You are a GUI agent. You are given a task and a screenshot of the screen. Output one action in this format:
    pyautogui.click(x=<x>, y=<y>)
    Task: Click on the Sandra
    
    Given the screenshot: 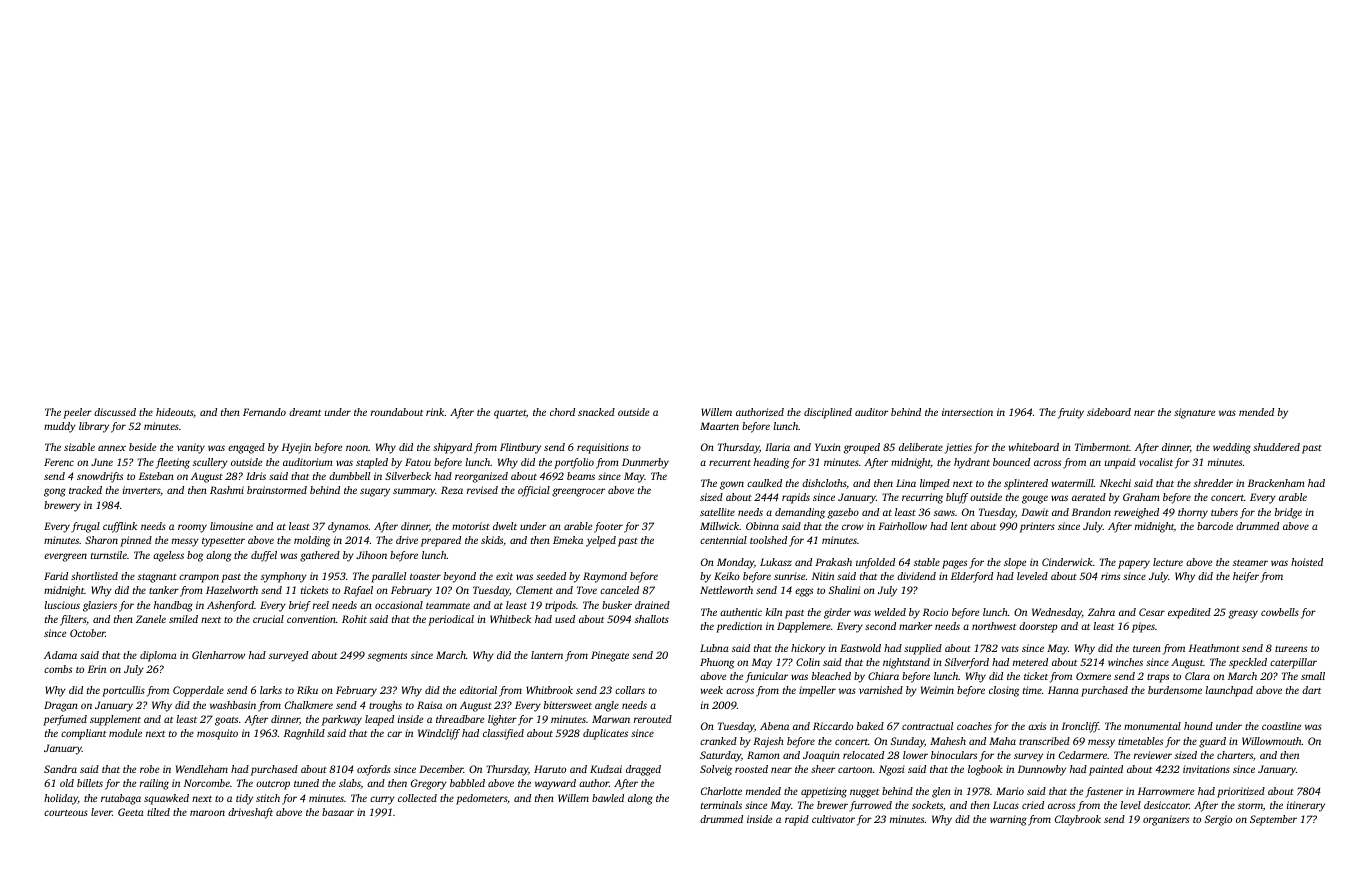 What is the action you would take?
    pyautogui.click(x=60, y=769)
